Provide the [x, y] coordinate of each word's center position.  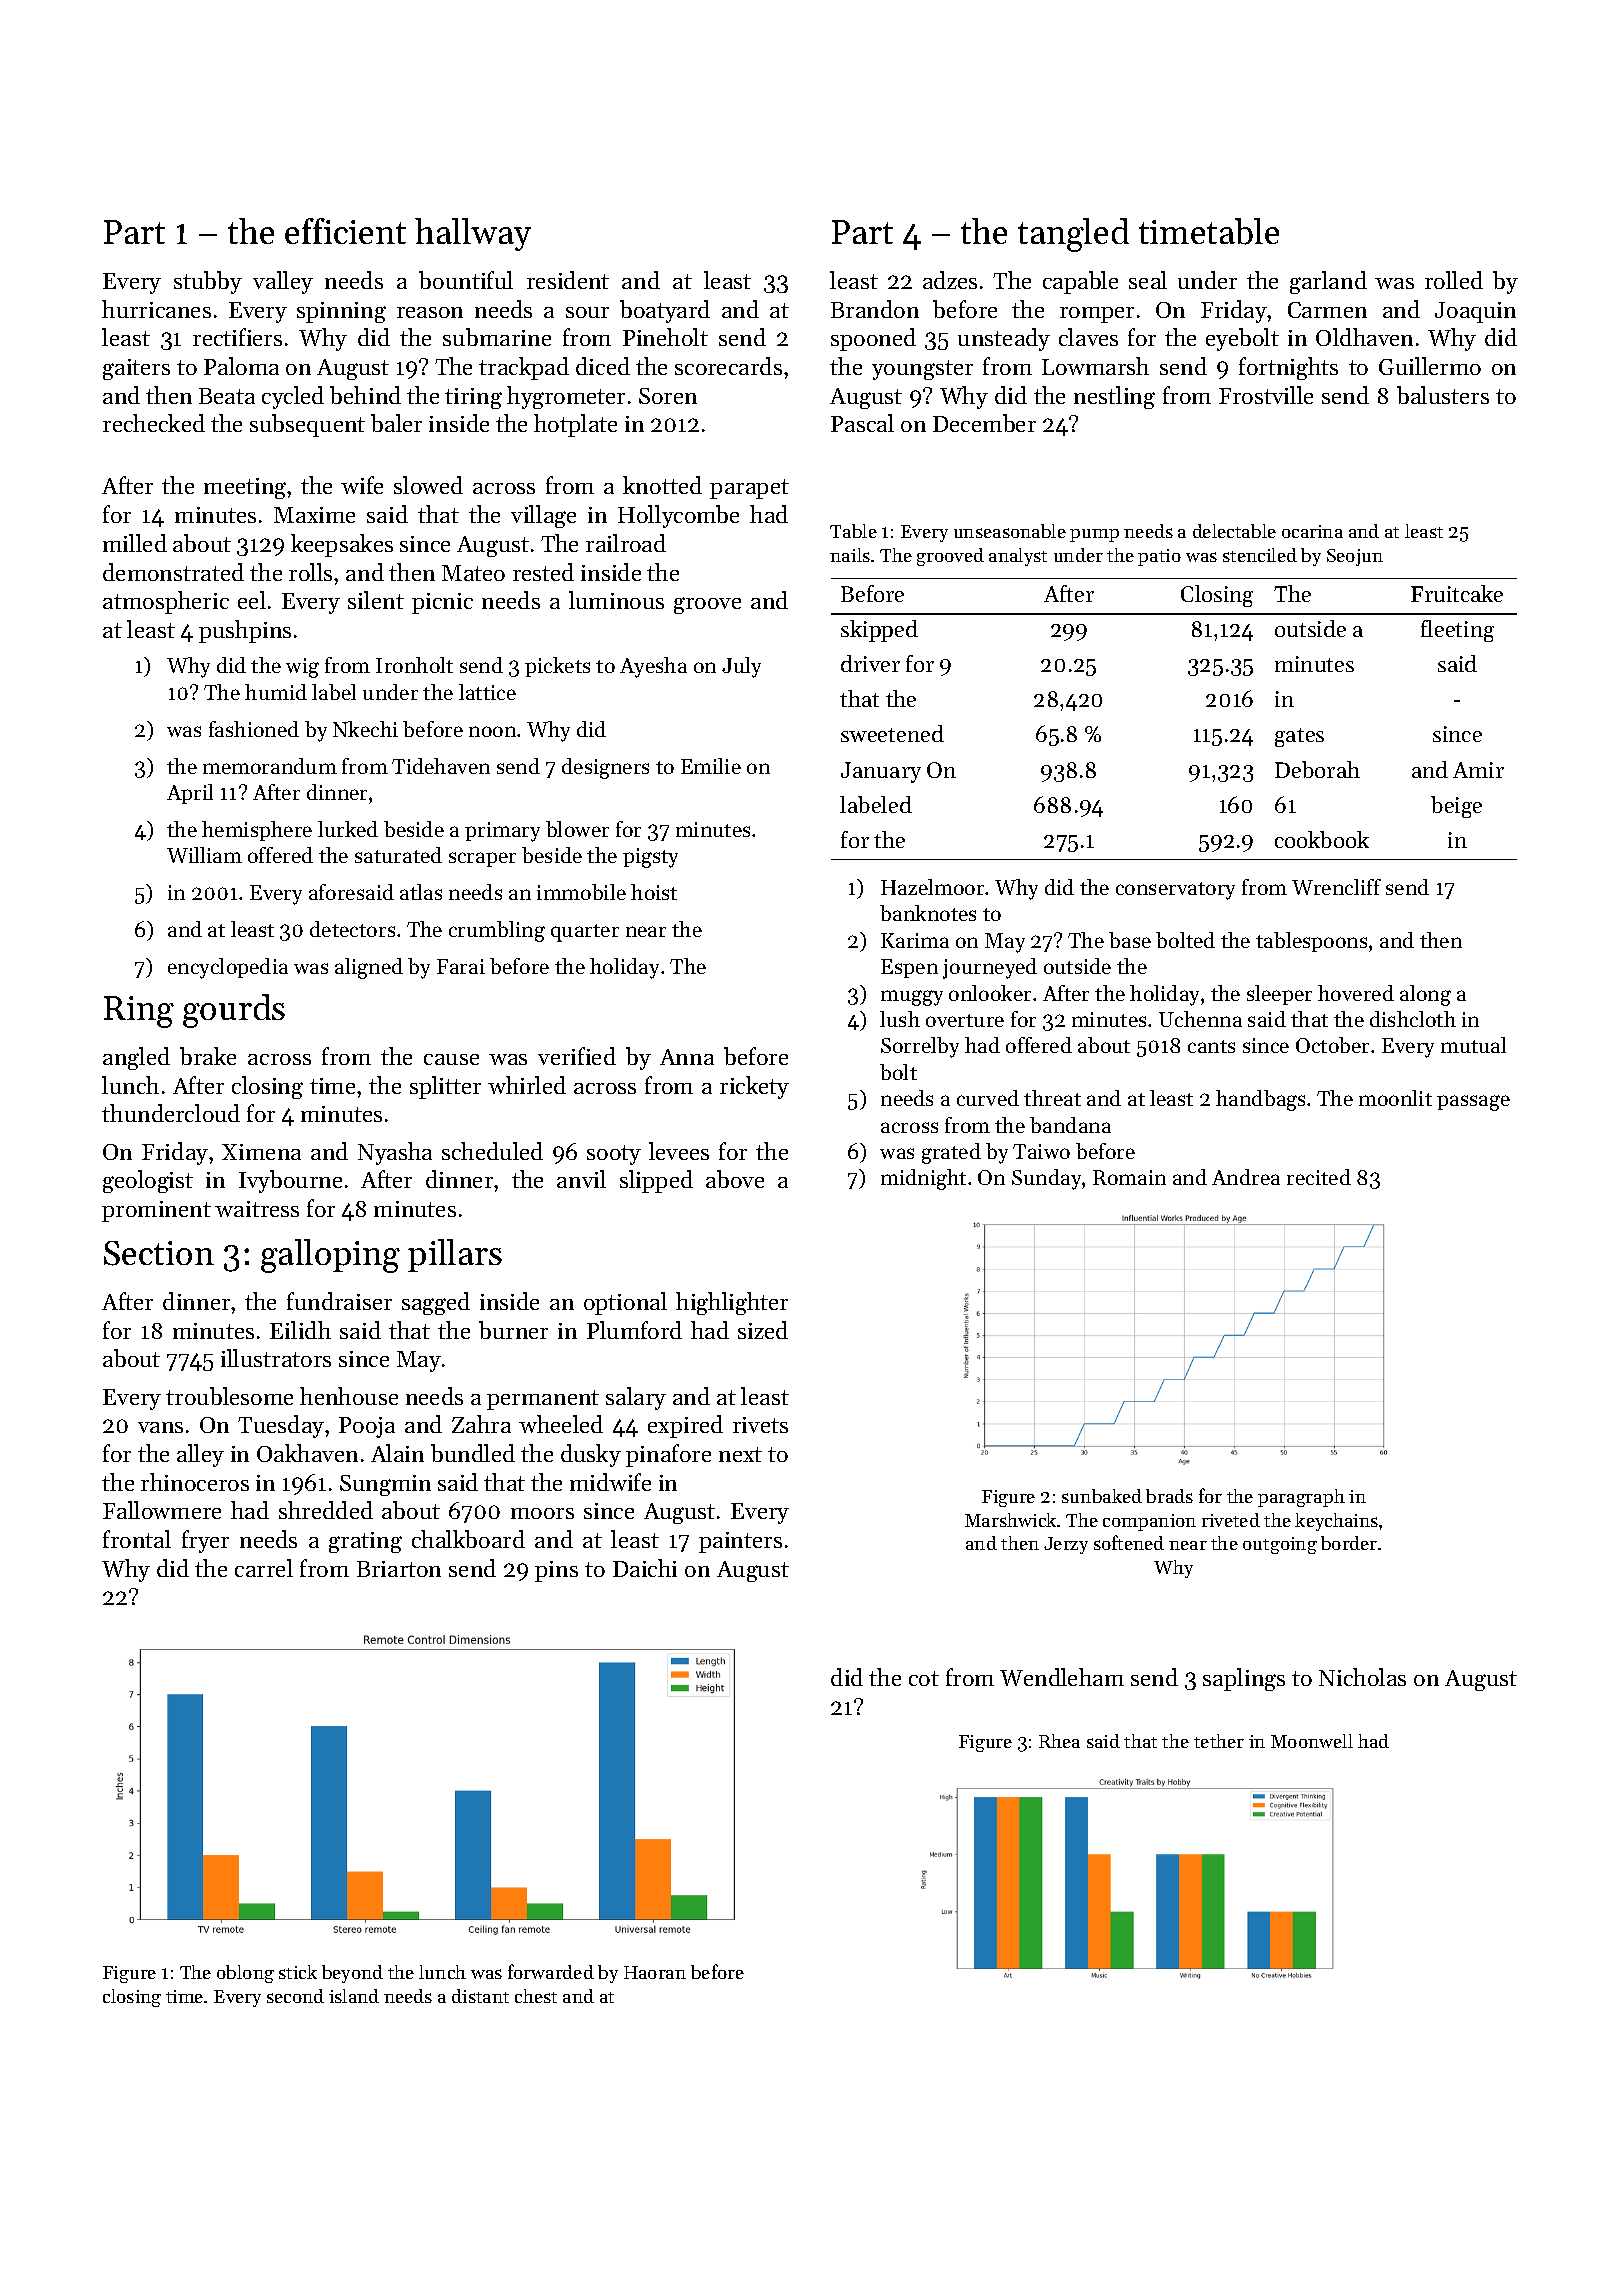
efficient [345, 231]
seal [1148, 280]
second [295, 1996]
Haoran [655, 1972]
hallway [473, 234]
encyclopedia [228, 968]
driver [870, 663]
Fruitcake [1457, 593]
